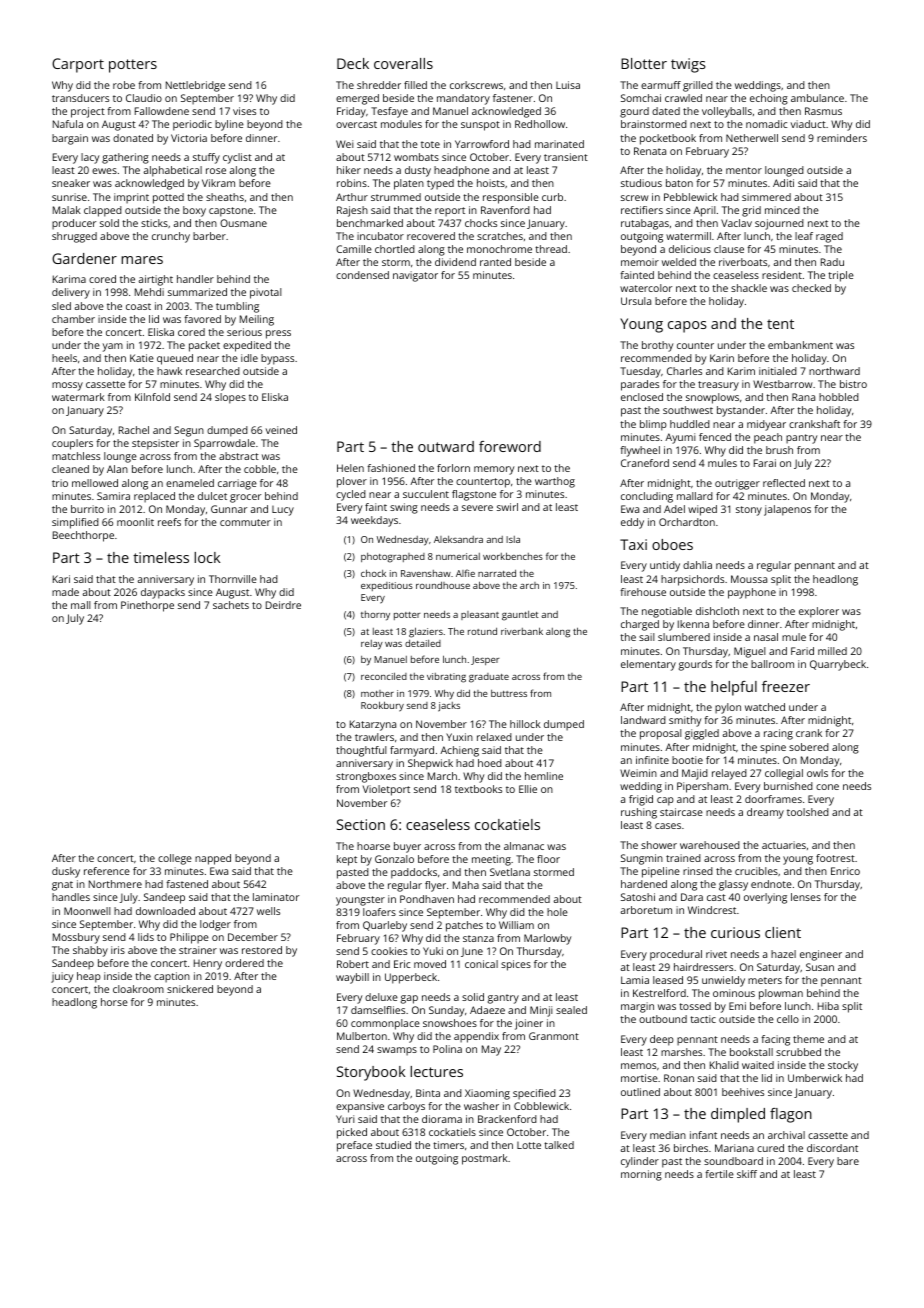 This screenshot has width=924, height=1308. Describe the element at coordinates (277, 359) in the screenshot. I see `bypass` at that location.
